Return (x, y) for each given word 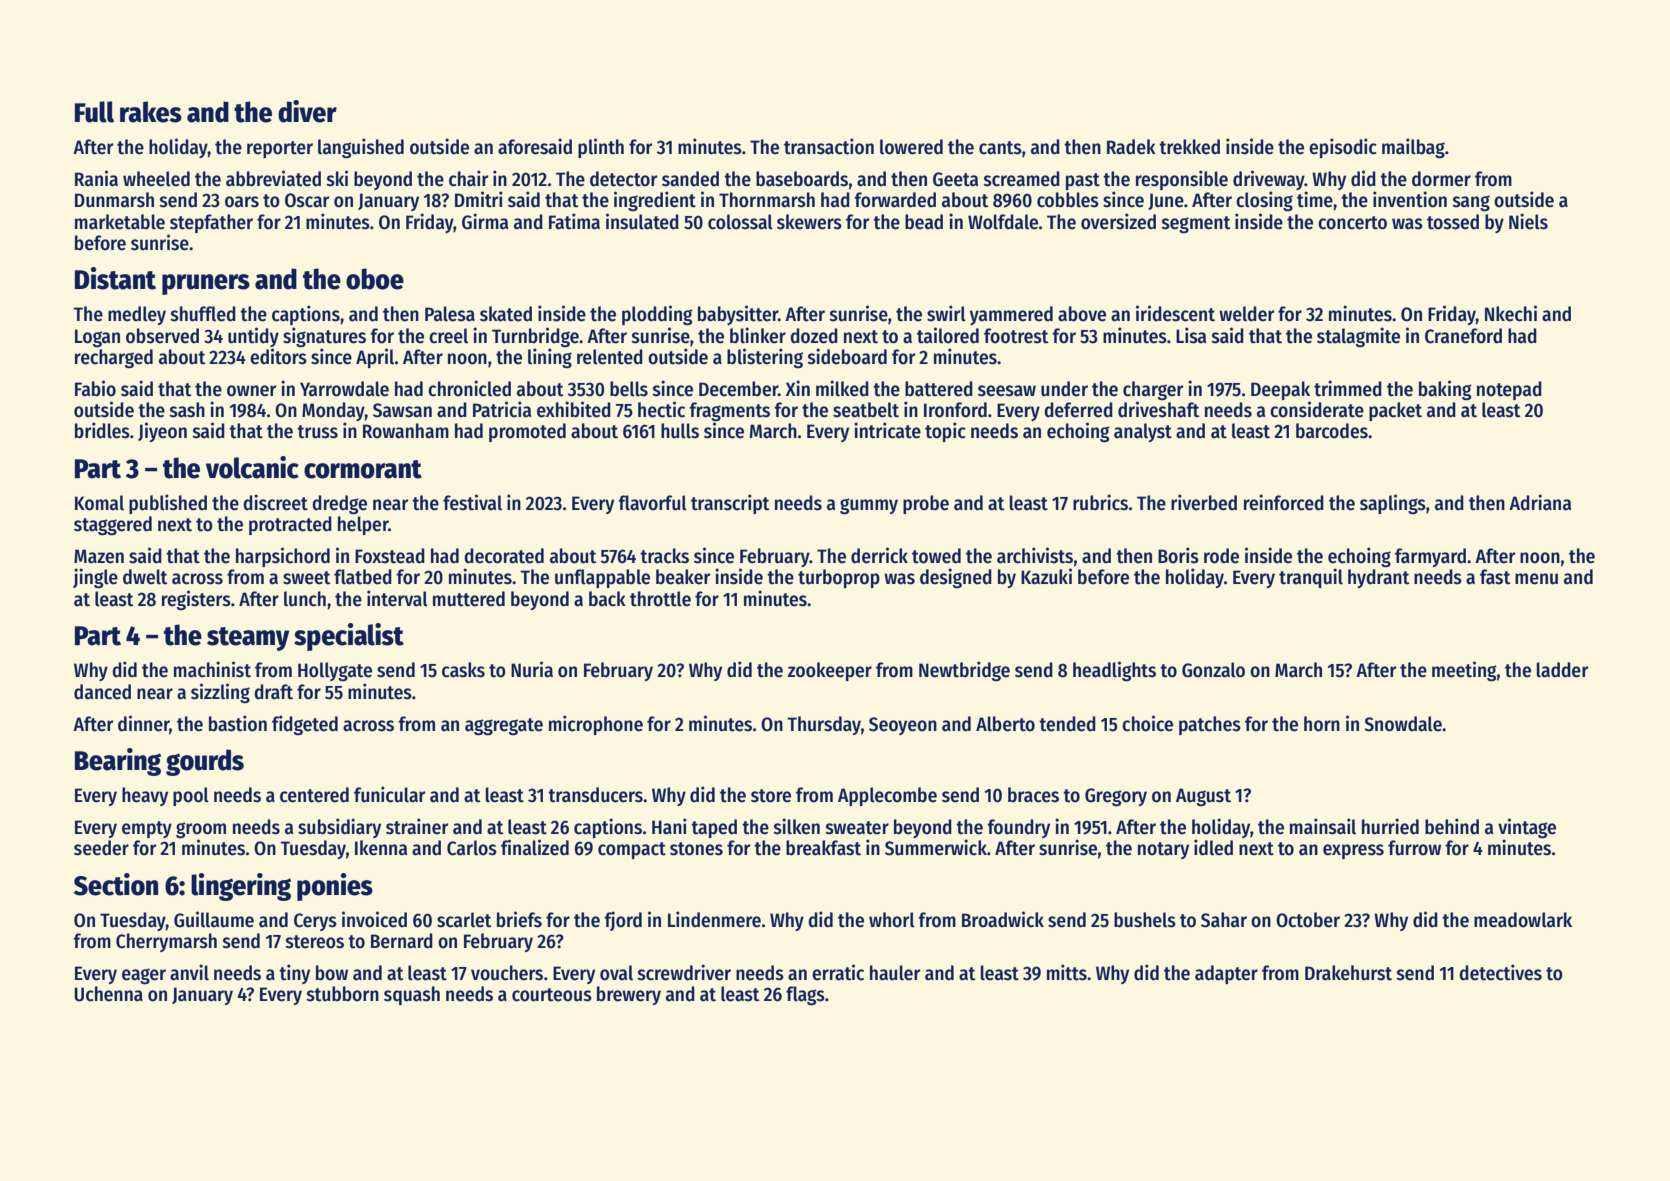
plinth (601, 148)
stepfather (211, 223)
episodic (1343, 148)
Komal (99, 503)
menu (1536, 579)
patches (1210, 725)
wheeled (156, 179)
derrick (879, 555)
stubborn (343, 994)
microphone (596, 725)
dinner (144, 724)
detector (623, 179)
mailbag (1413, 148)
